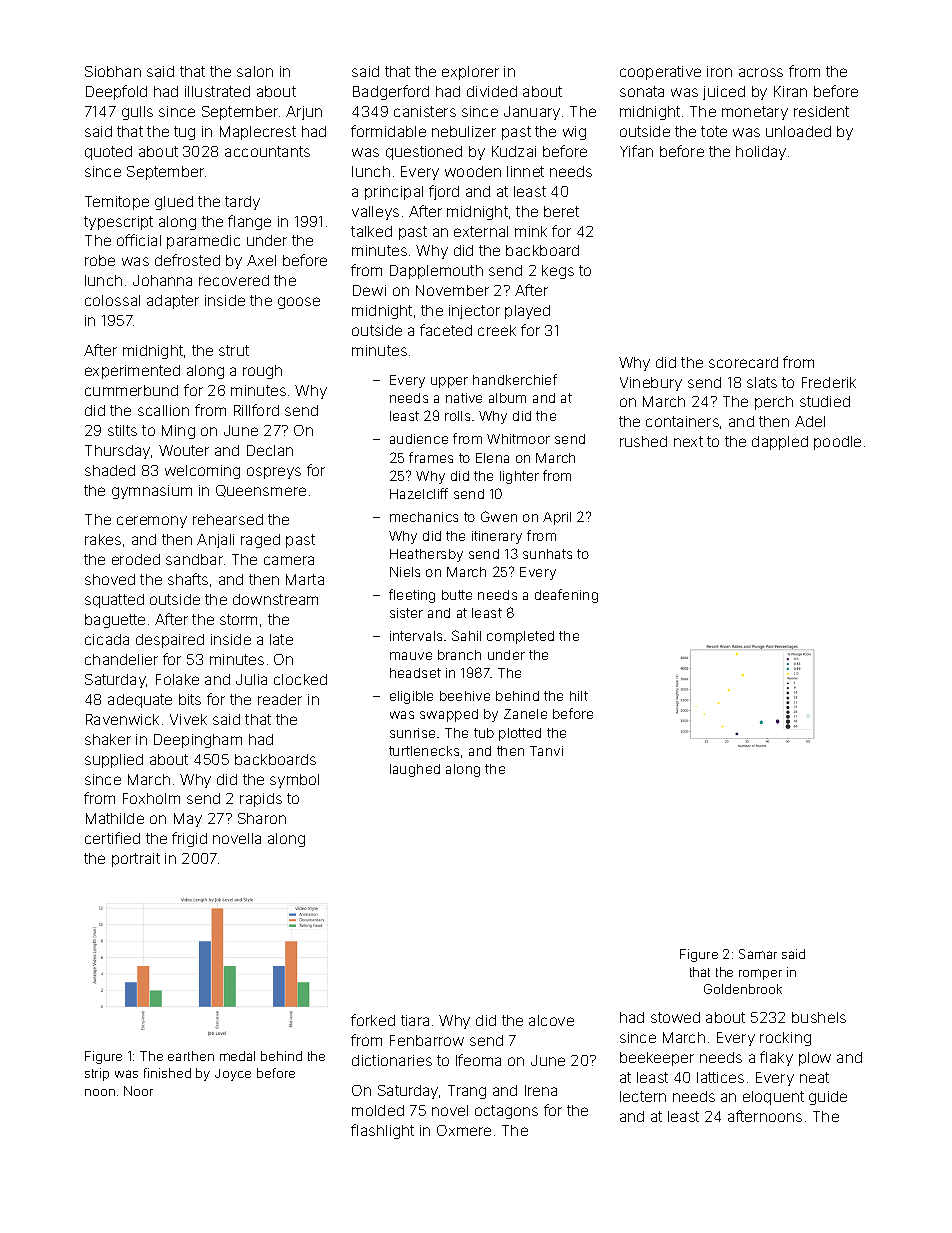 This image has height=1233, width=952. Describe the element at coordinates (546, 751) in the image. I see `Tanvi` at that location.
